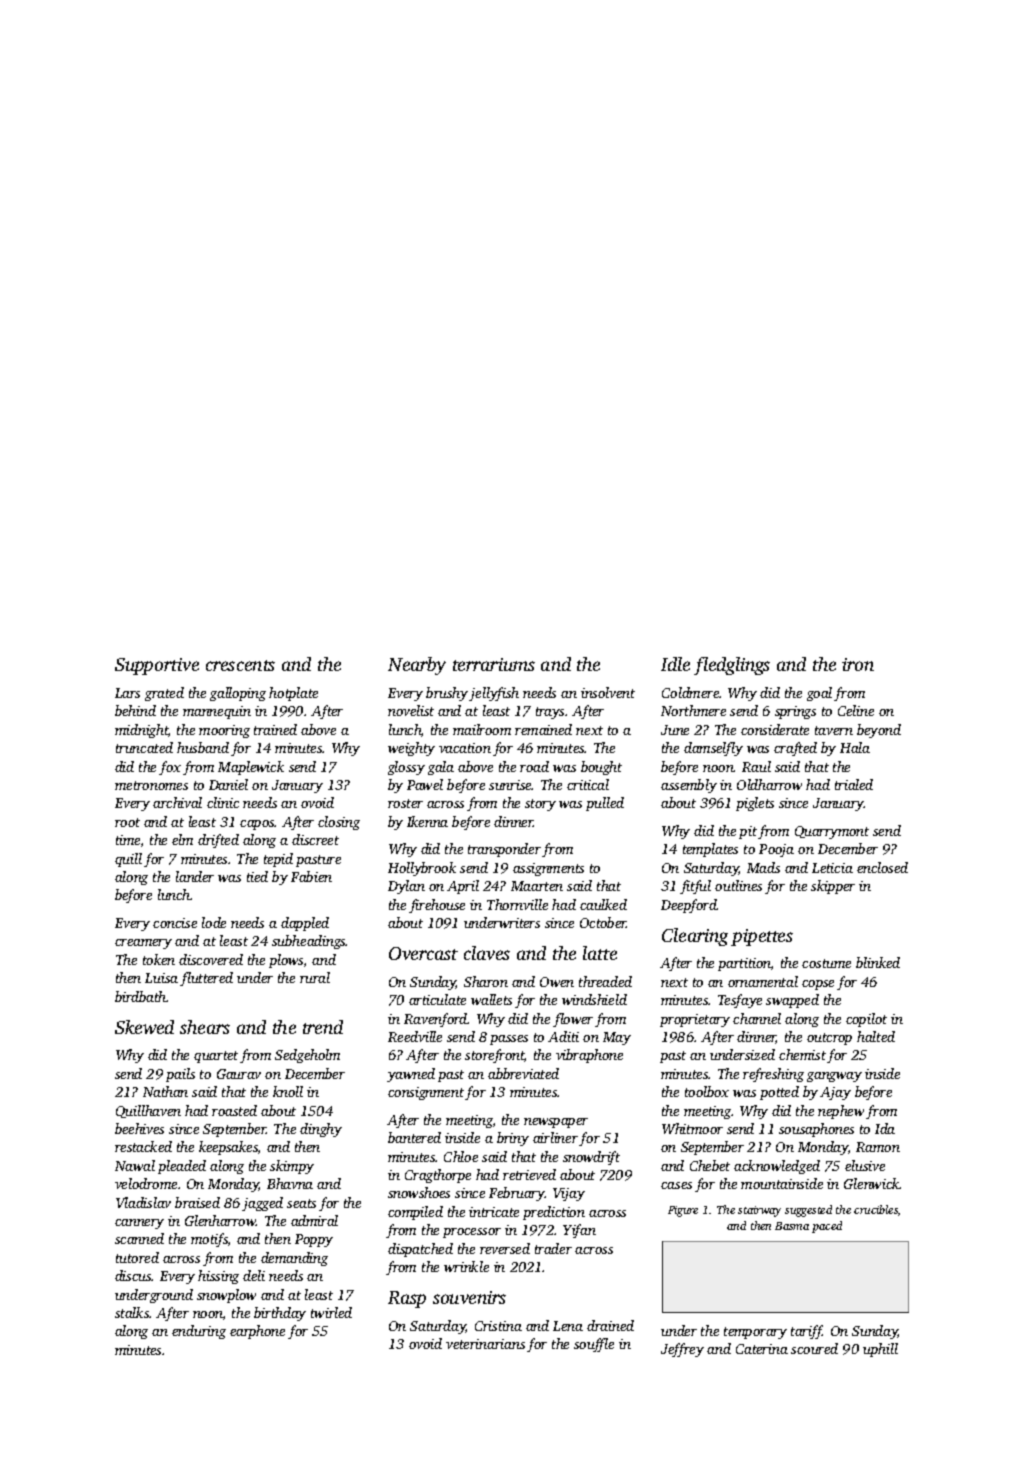  What do you see at coordinates (133, 1275) in the document?
I see `discus` at bounding box center [133, 1275].
